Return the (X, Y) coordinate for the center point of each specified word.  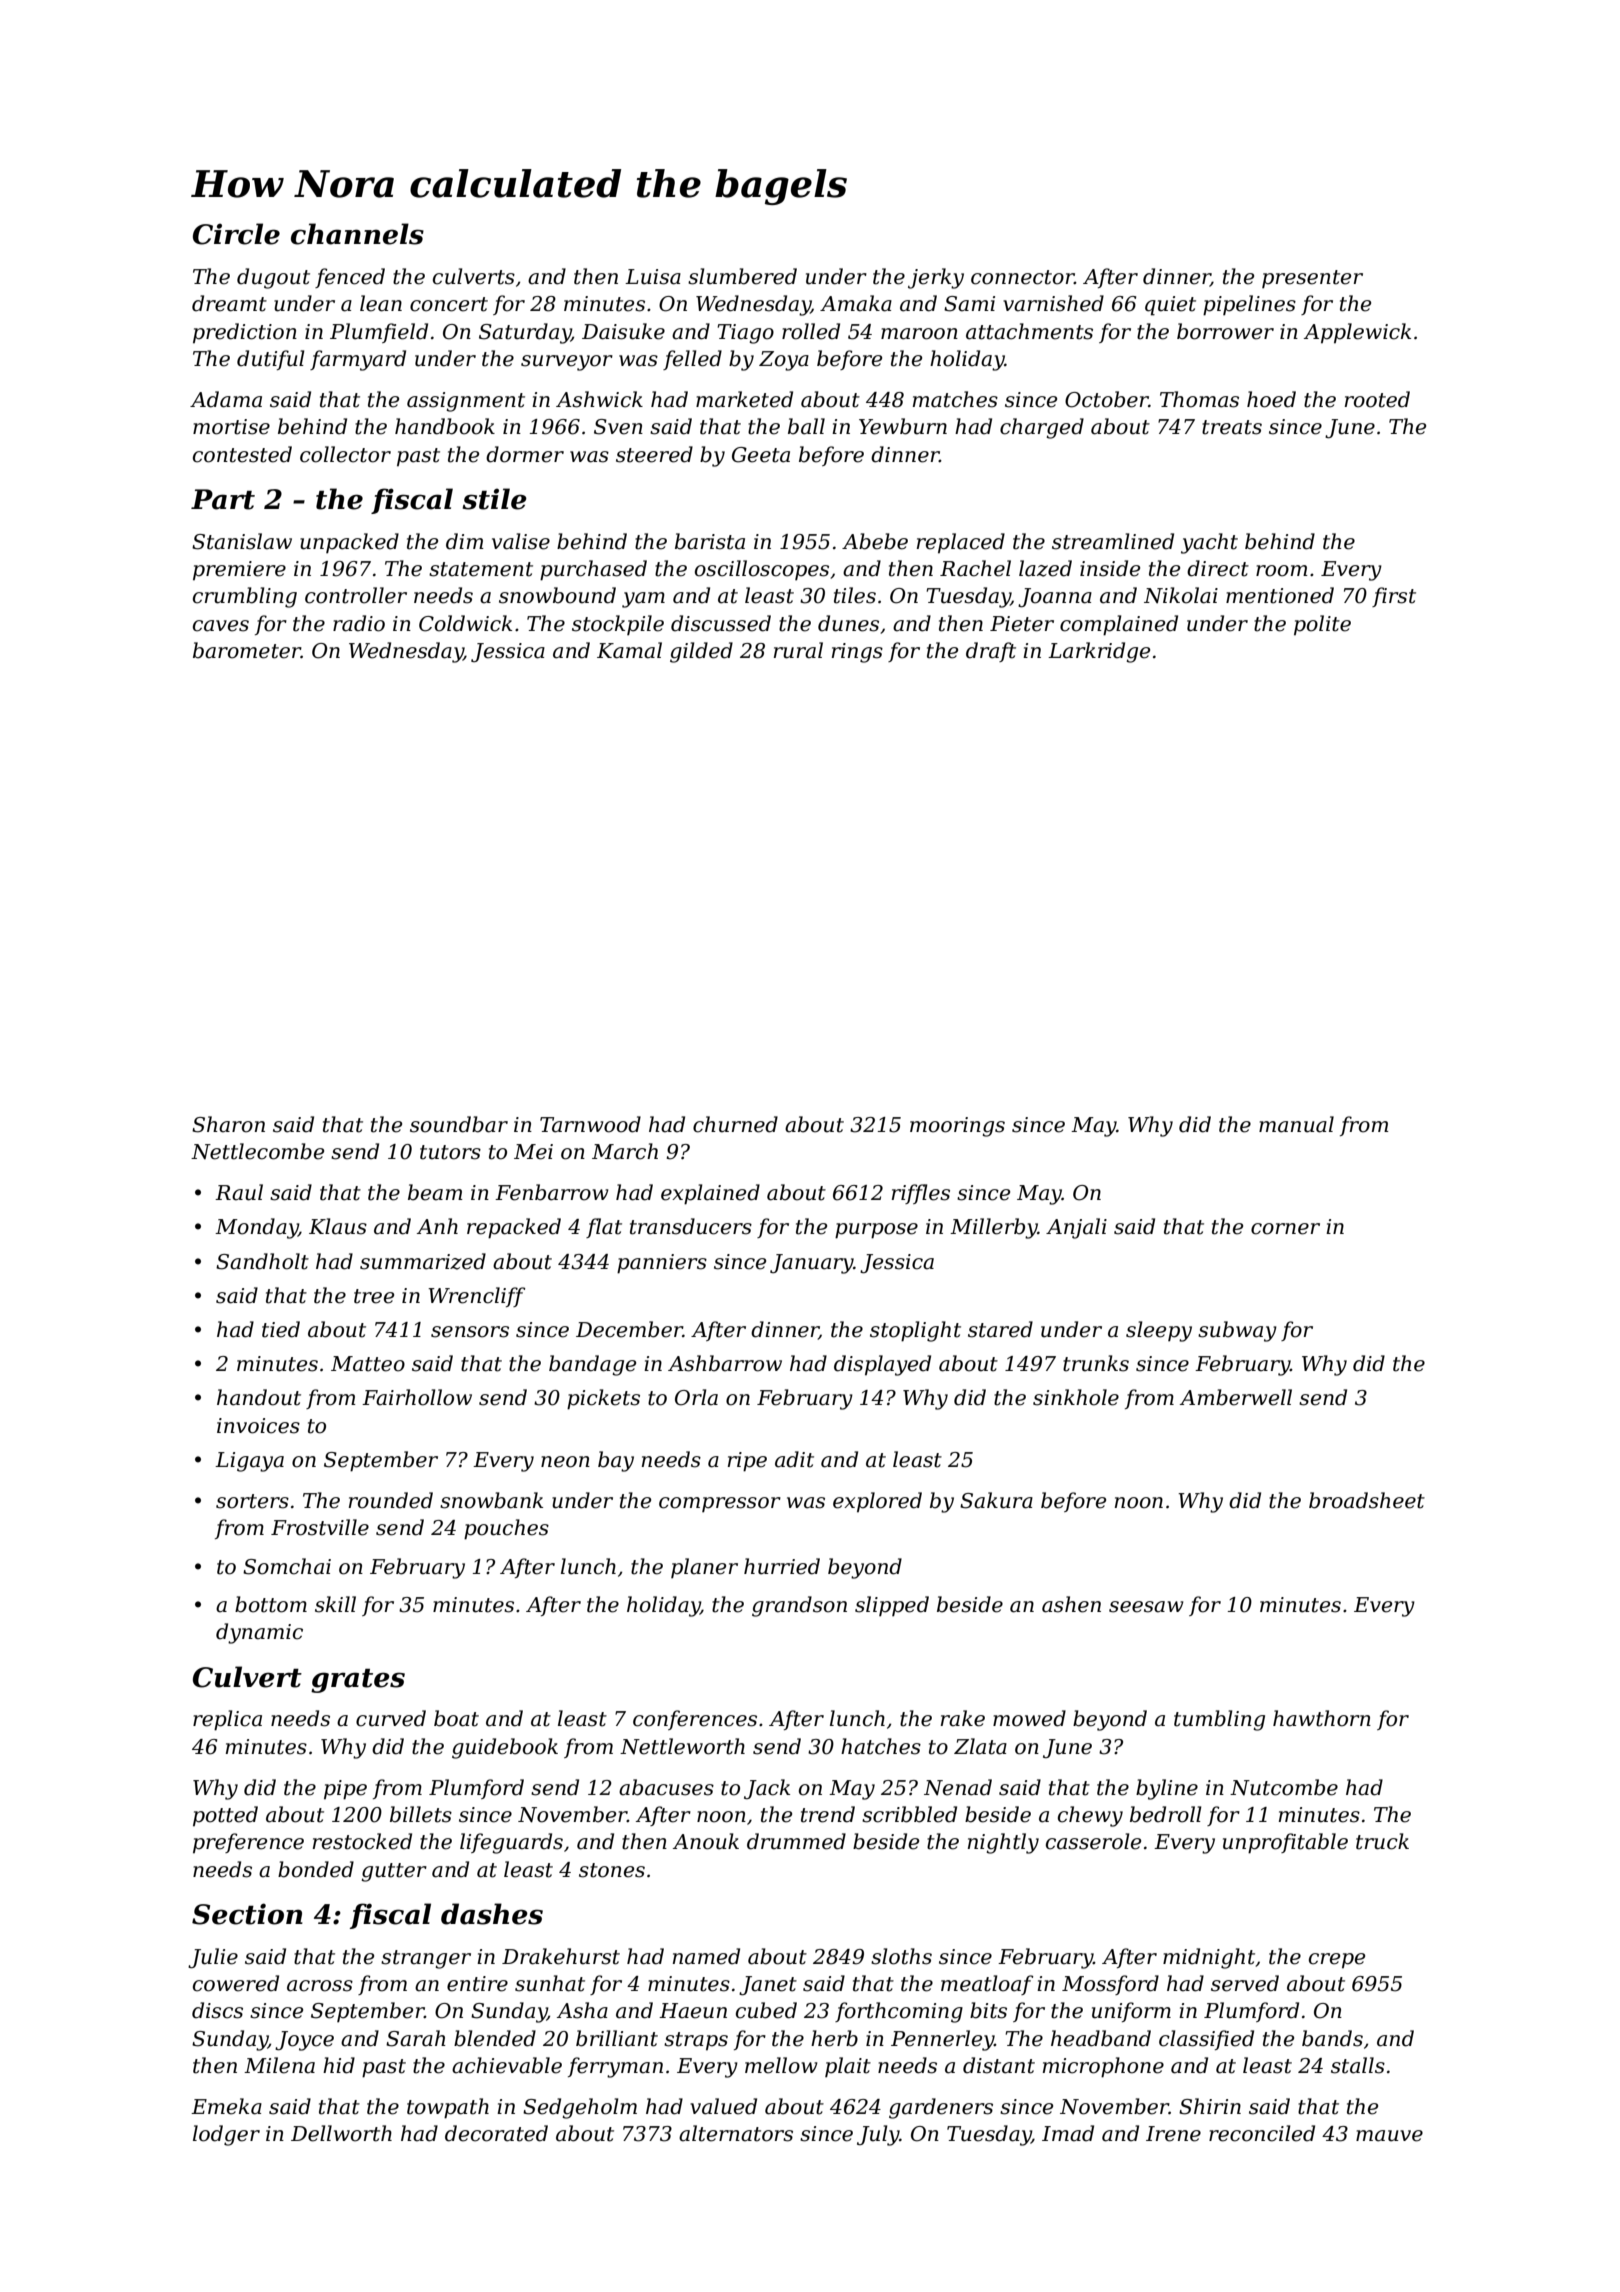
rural (798, 650)
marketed (744, 399)
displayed (882, 1365)
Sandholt (262, 1261)
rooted (1377, 399)
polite (1322, 625)
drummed (796, 1841)
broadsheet (1367, 1500)
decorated (496, 2133)
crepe (1337, 1961)
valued (723, 2106)
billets (421, 1814)
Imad (1068, 2133)
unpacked (349, 543)
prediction (245, 333)
